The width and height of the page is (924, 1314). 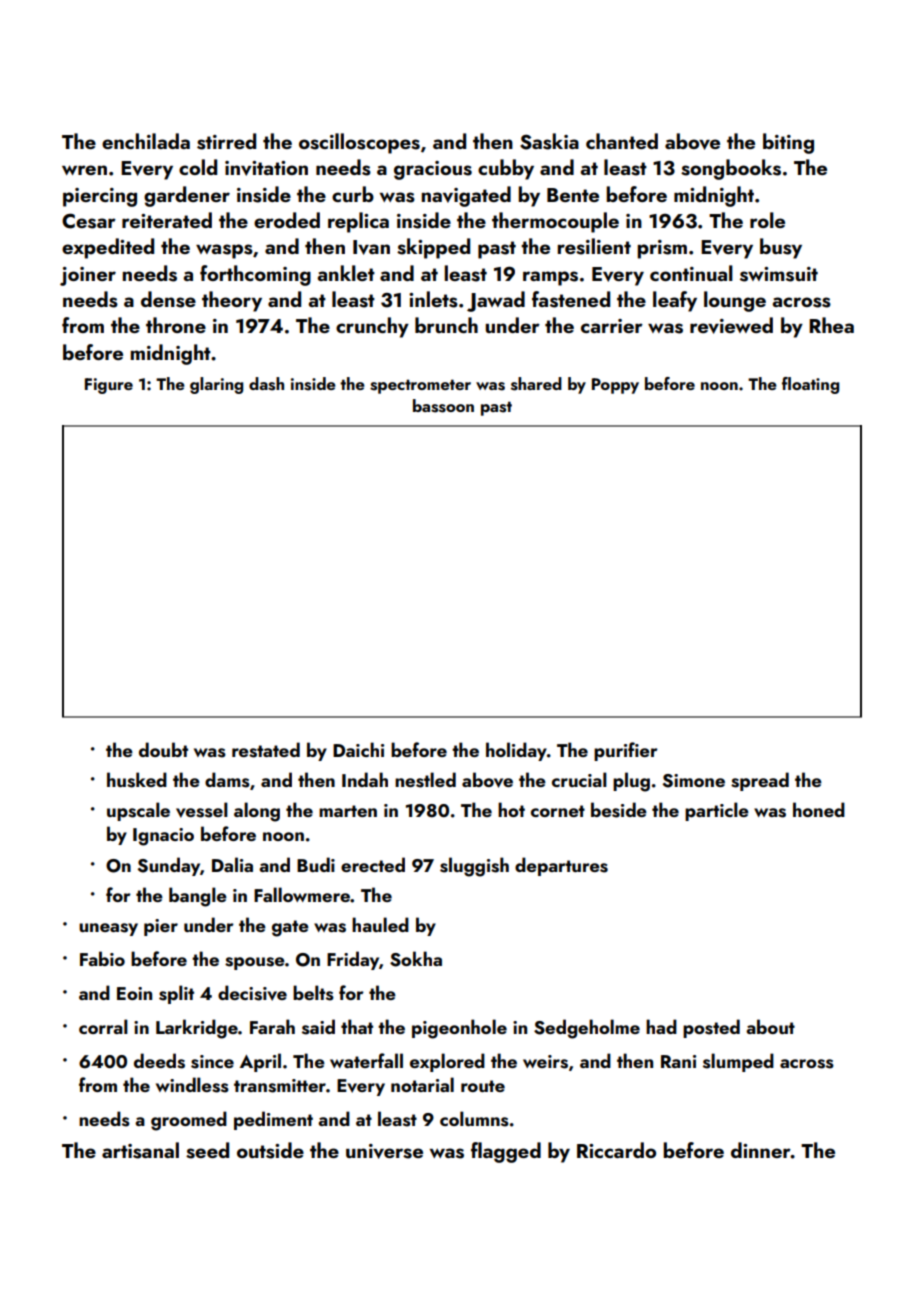 I want to click on Saskia, so click(x=549, y=141).
